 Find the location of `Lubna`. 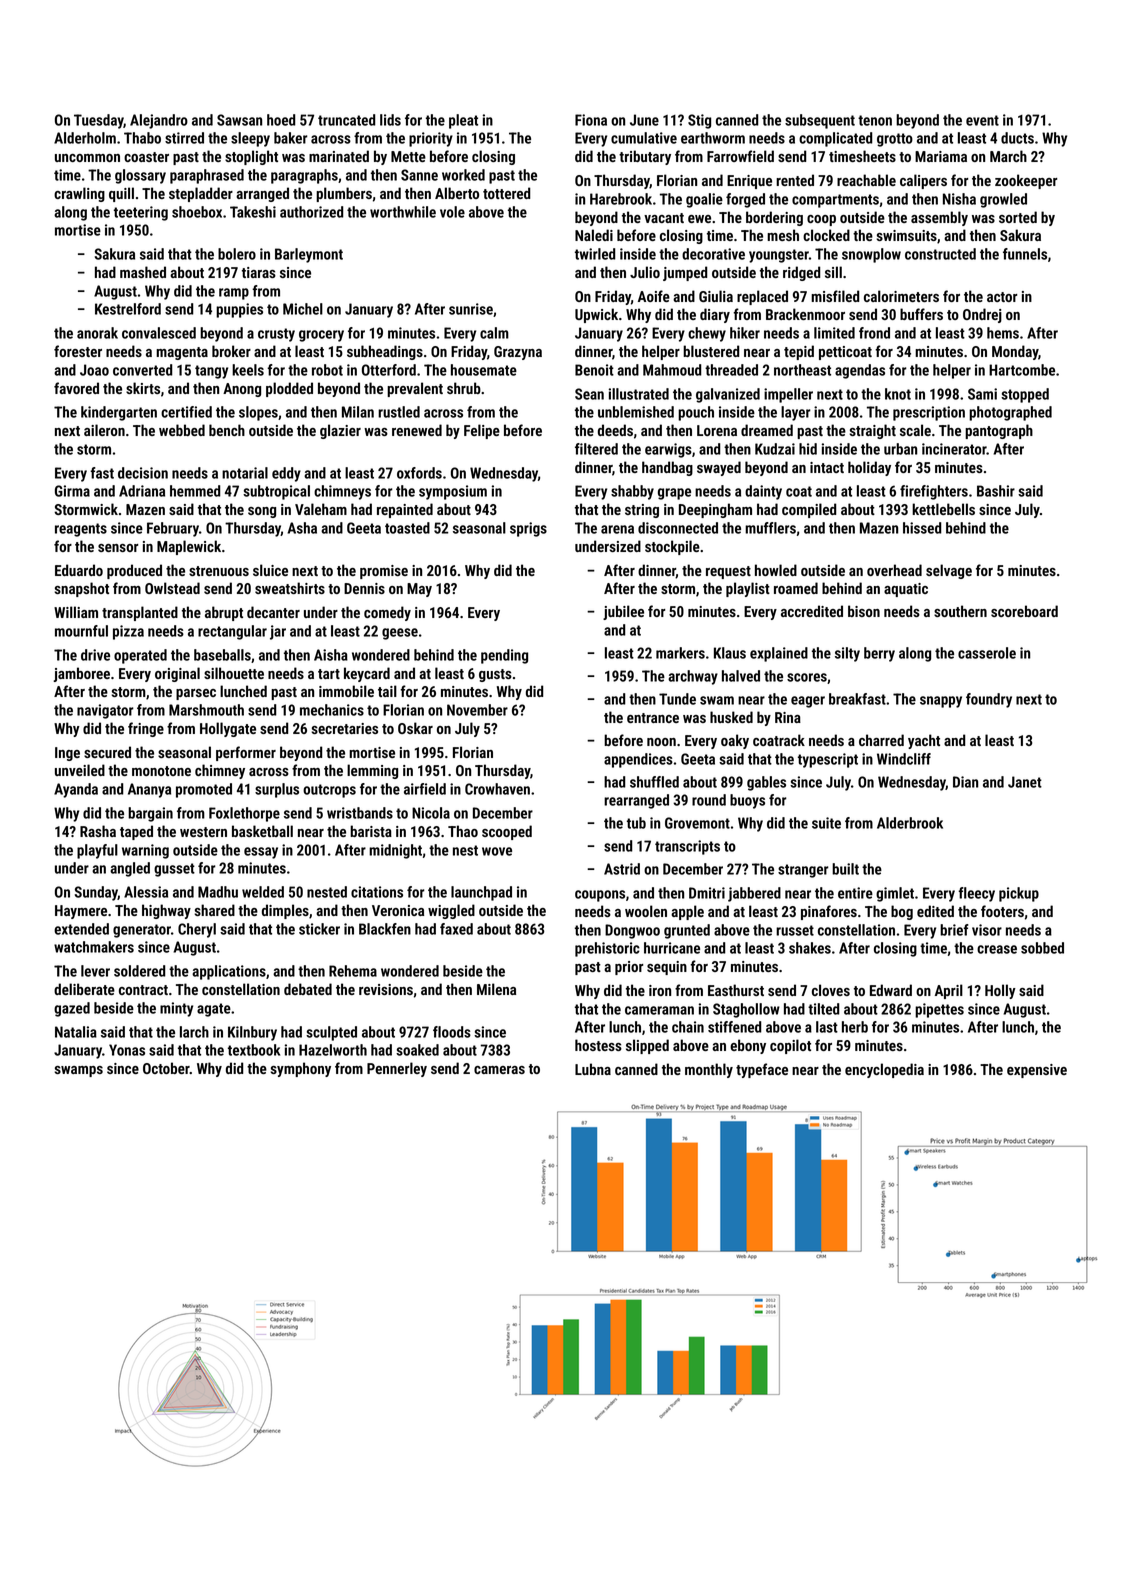

Lubna is located at coordinates (593, 1069).
